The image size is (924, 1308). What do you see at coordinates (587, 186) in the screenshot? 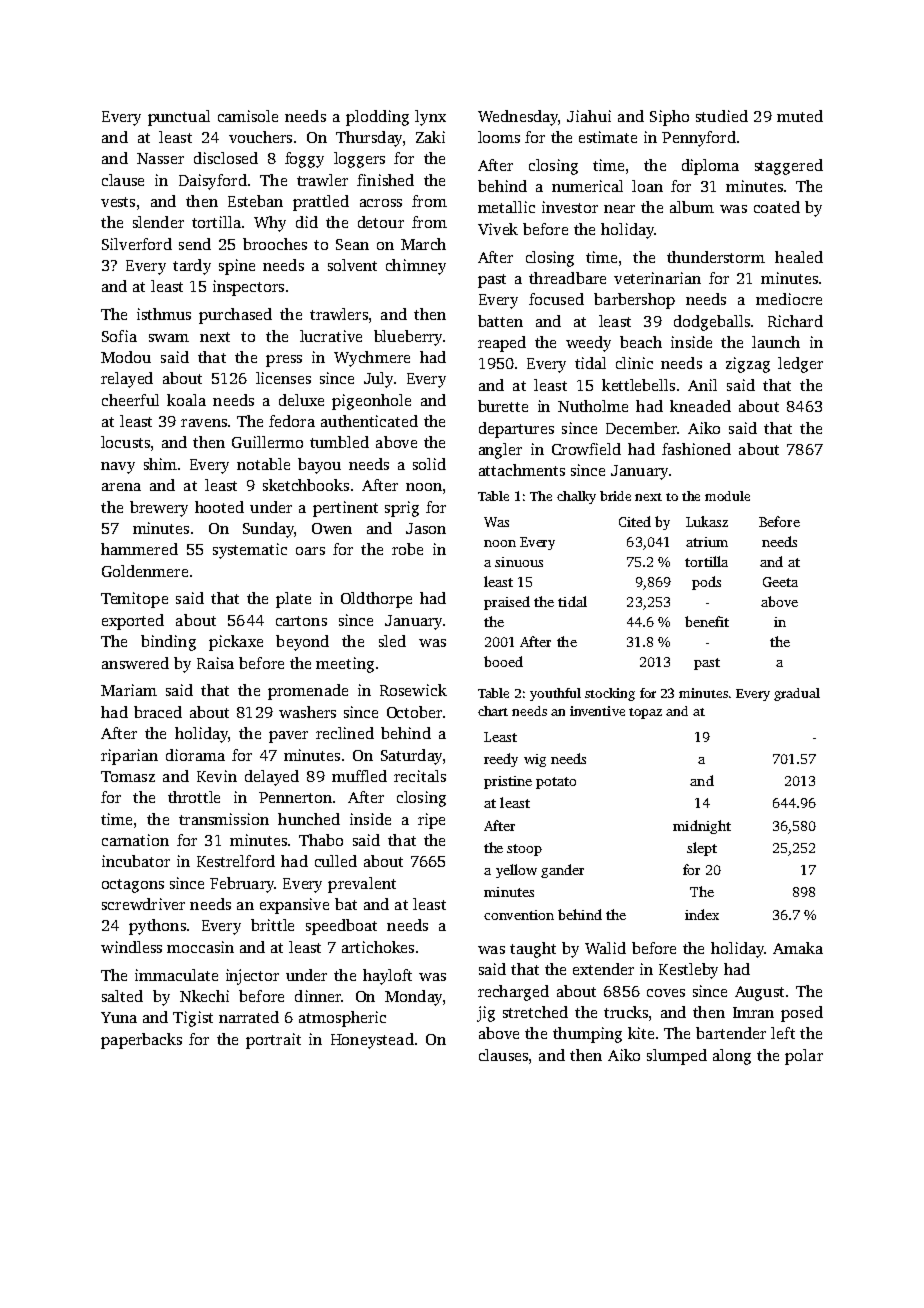
I see `numerical` at bounding box center [587, 186].
